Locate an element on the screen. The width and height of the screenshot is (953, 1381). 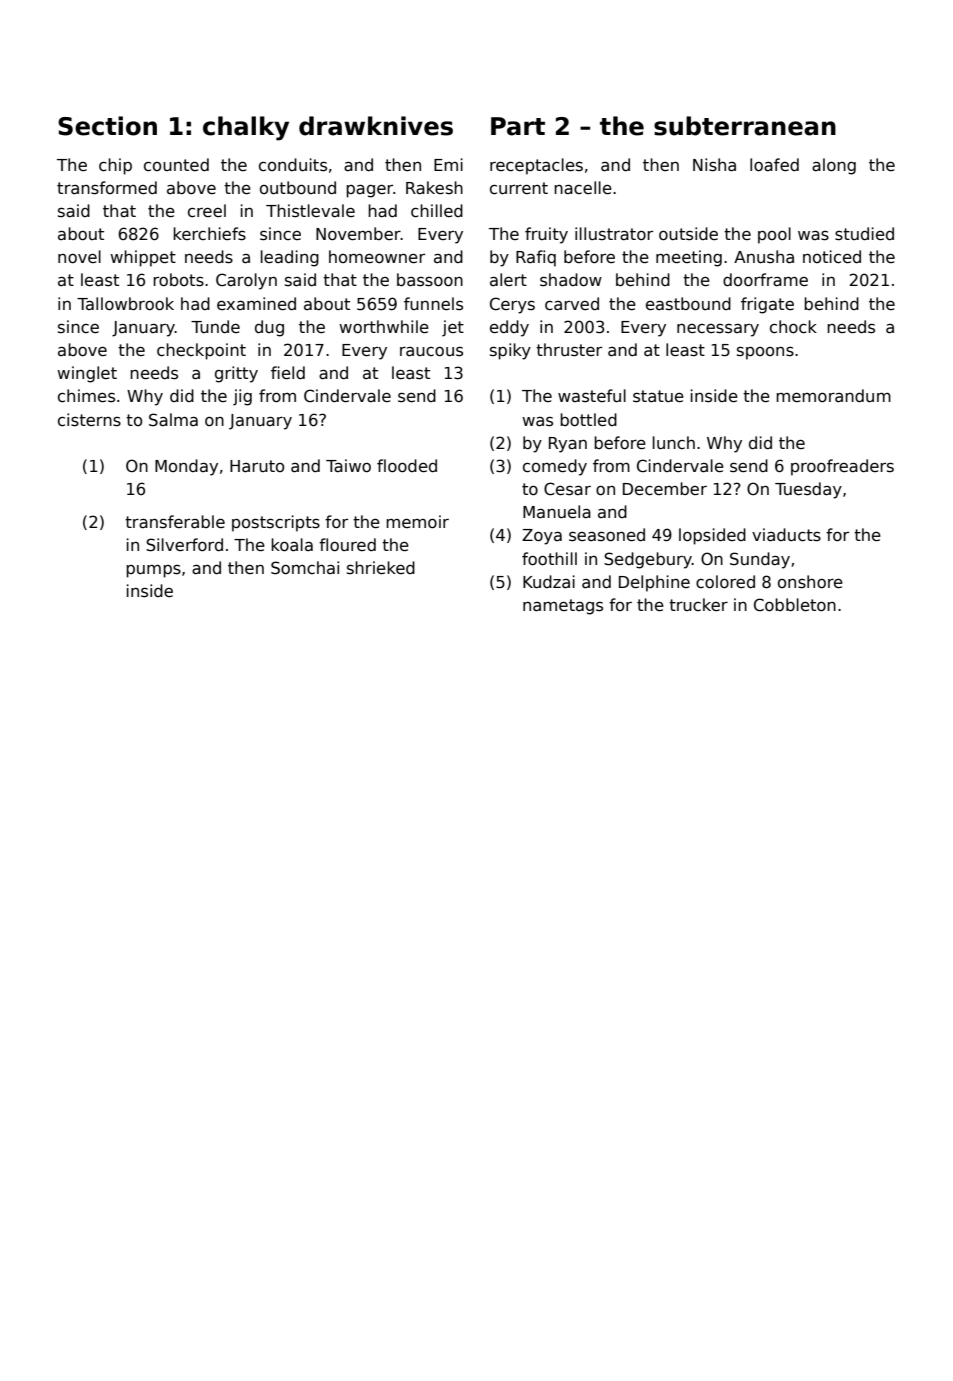
examined is located at coordinates (256, 303).
